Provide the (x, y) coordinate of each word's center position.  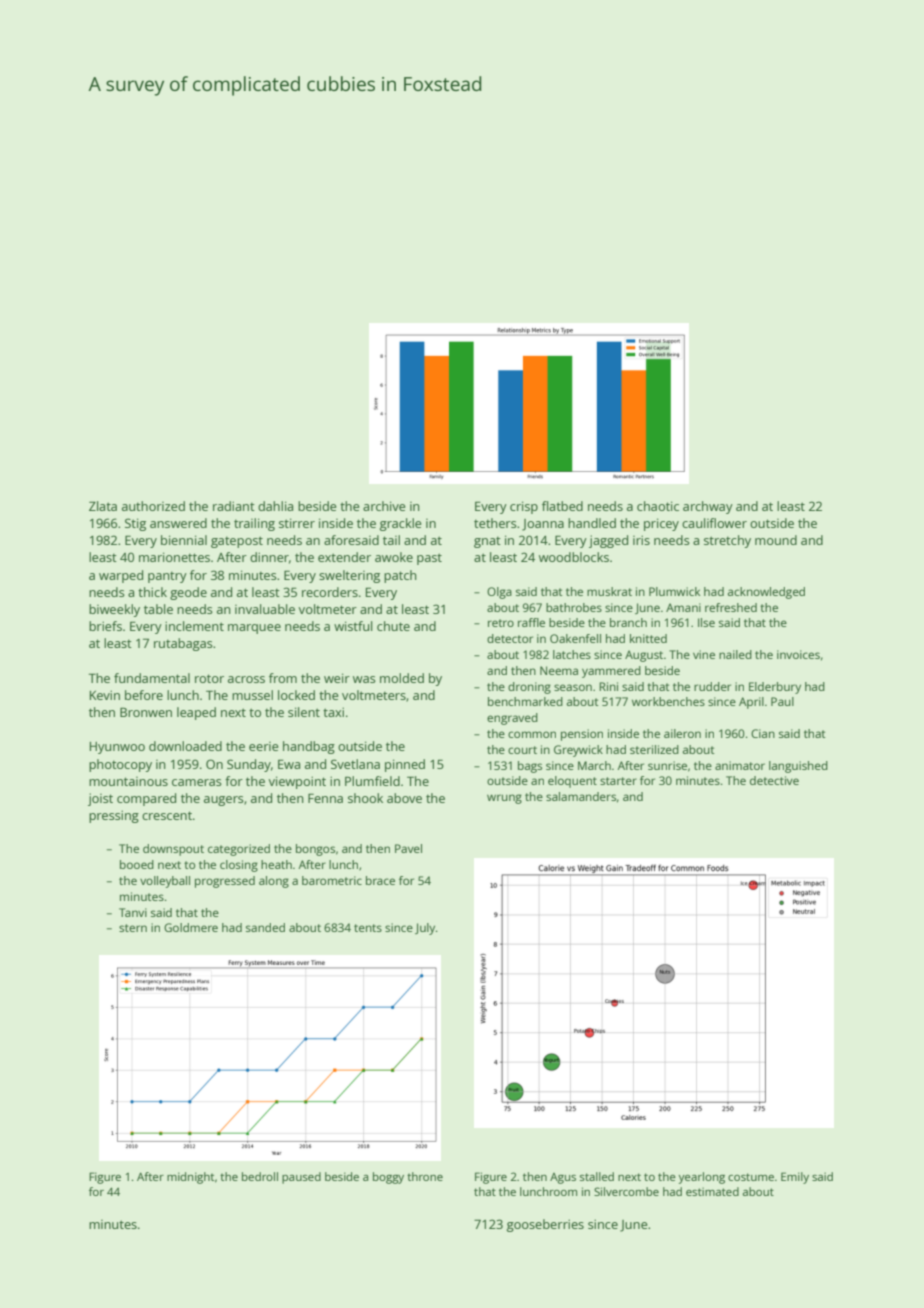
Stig (135, 524)
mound (776, 540)
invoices (798, 654)
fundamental (152, 678)
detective (774, 780)
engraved (512, 719)
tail (391, 540)
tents (368, 928)
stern (133, 928)
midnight (190, 1178)
